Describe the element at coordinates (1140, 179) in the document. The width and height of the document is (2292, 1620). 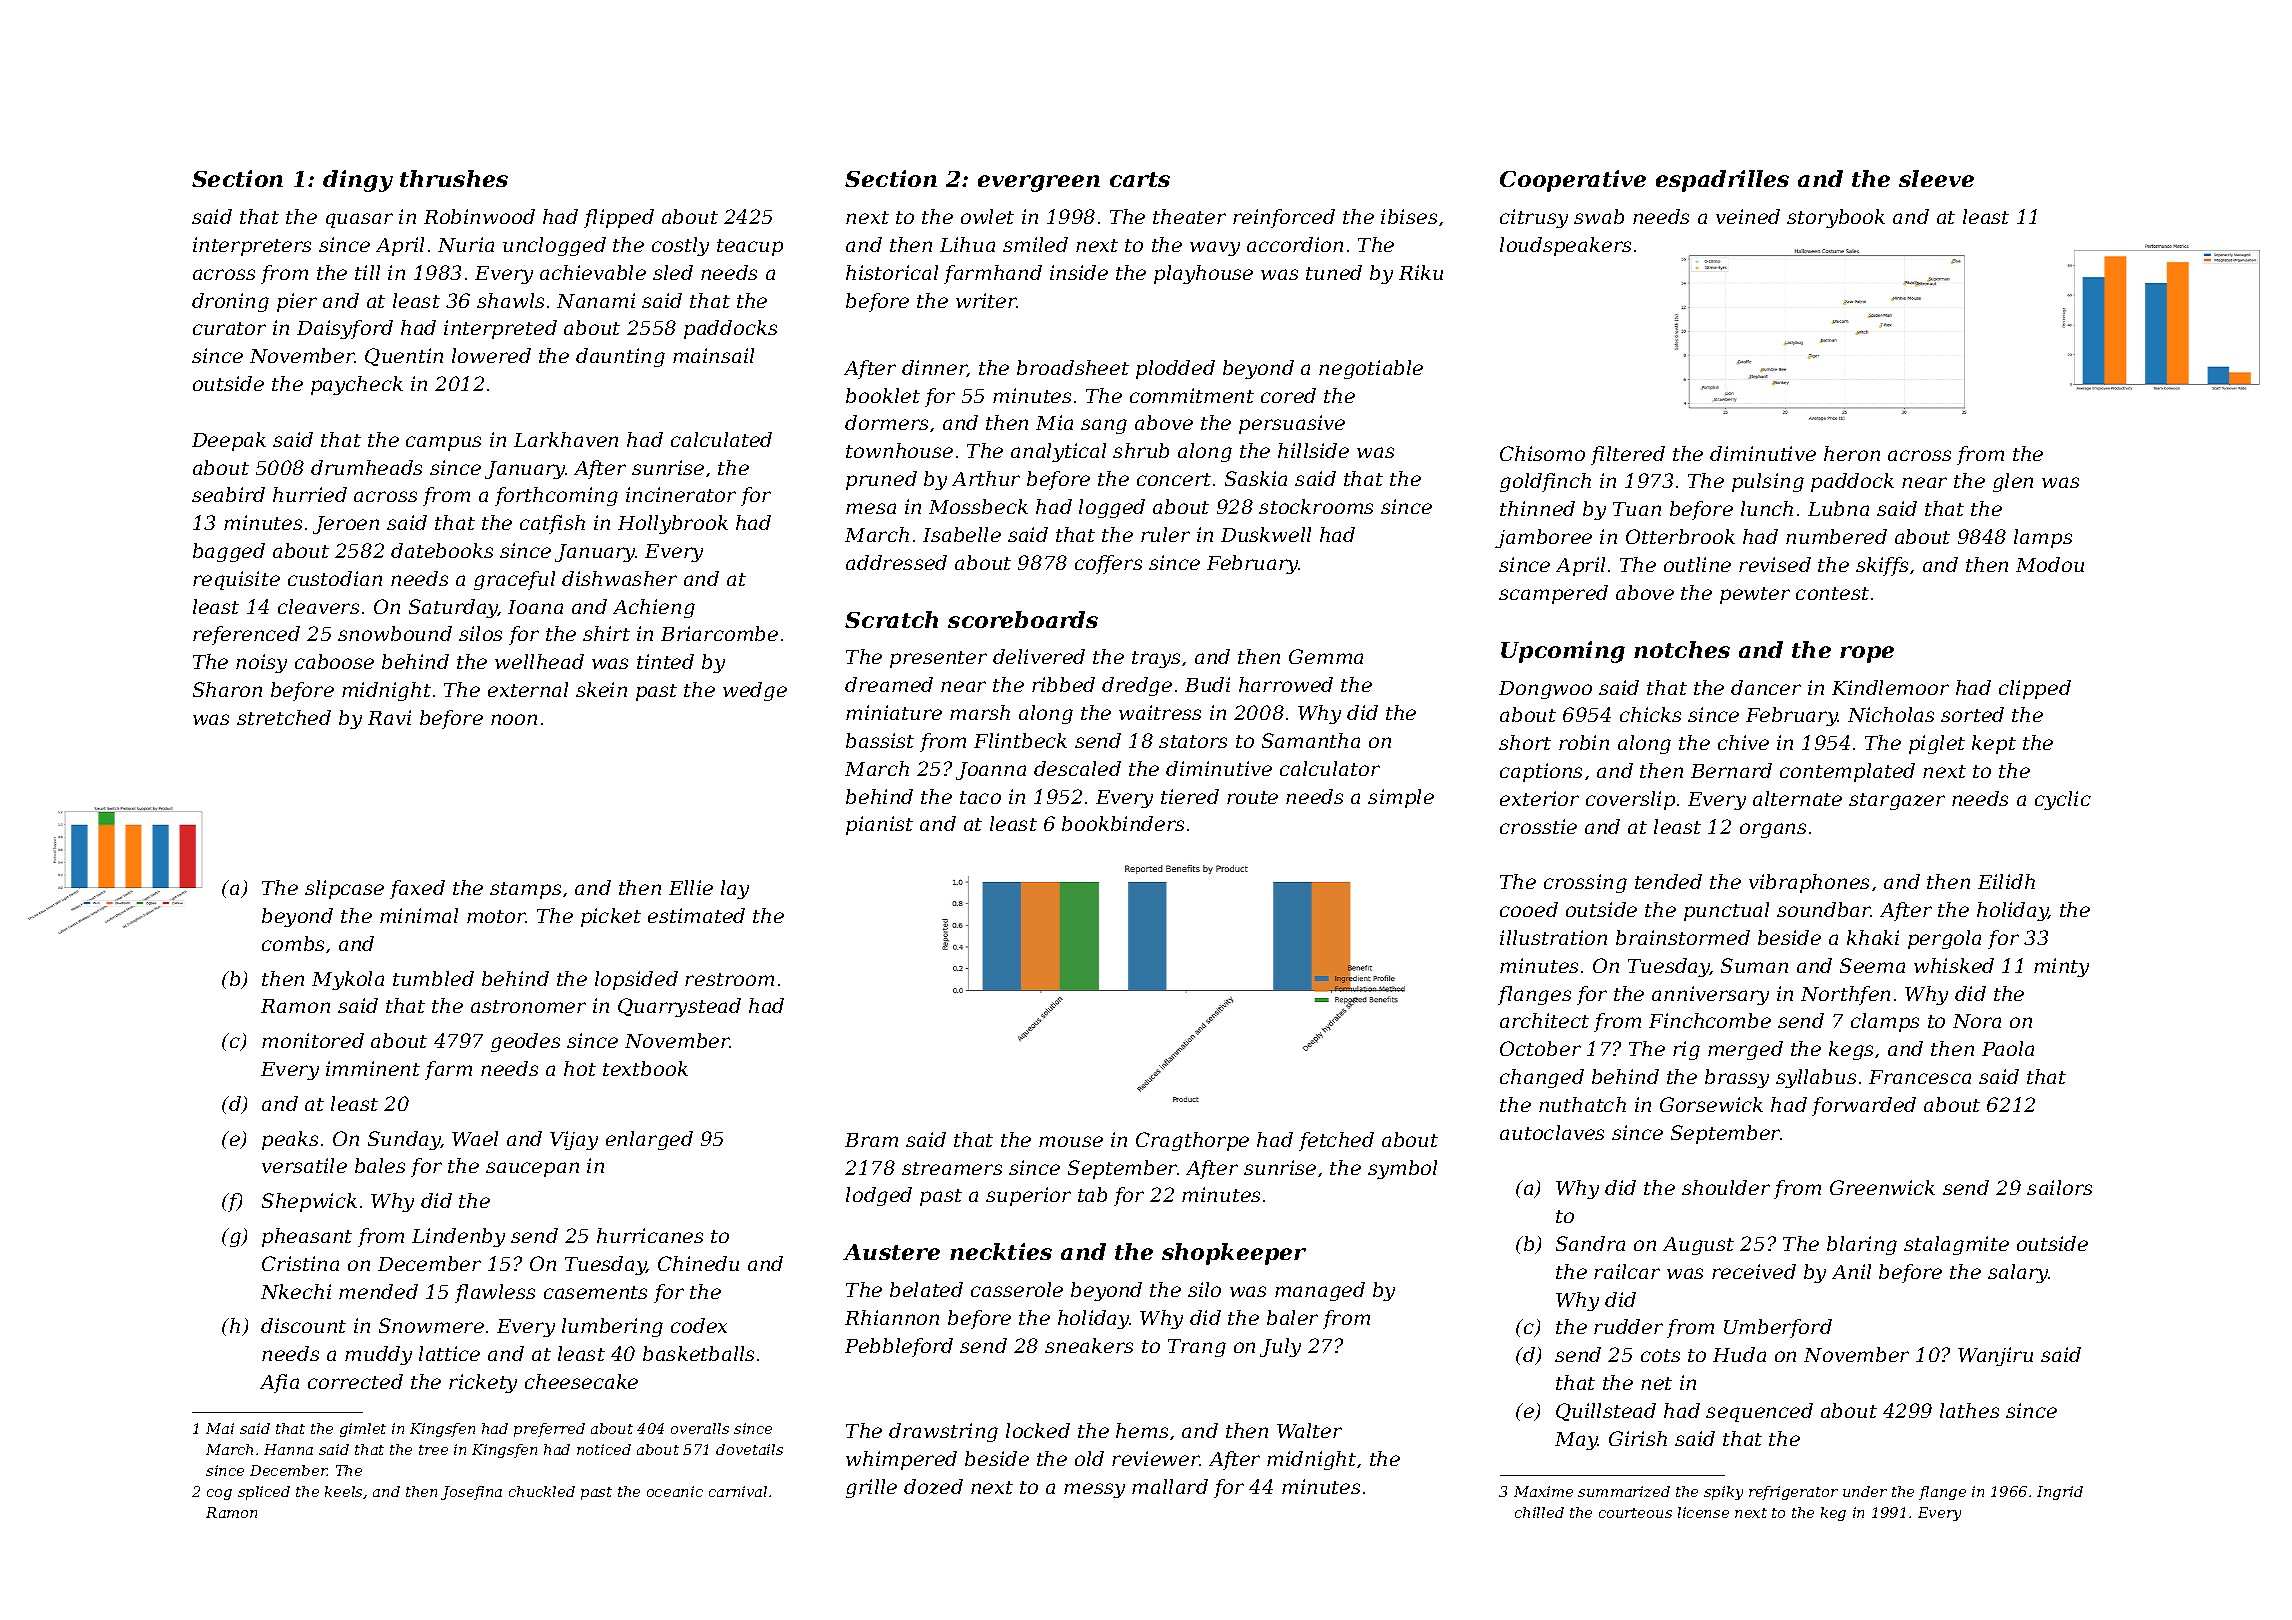
I see `carts` at that location.
